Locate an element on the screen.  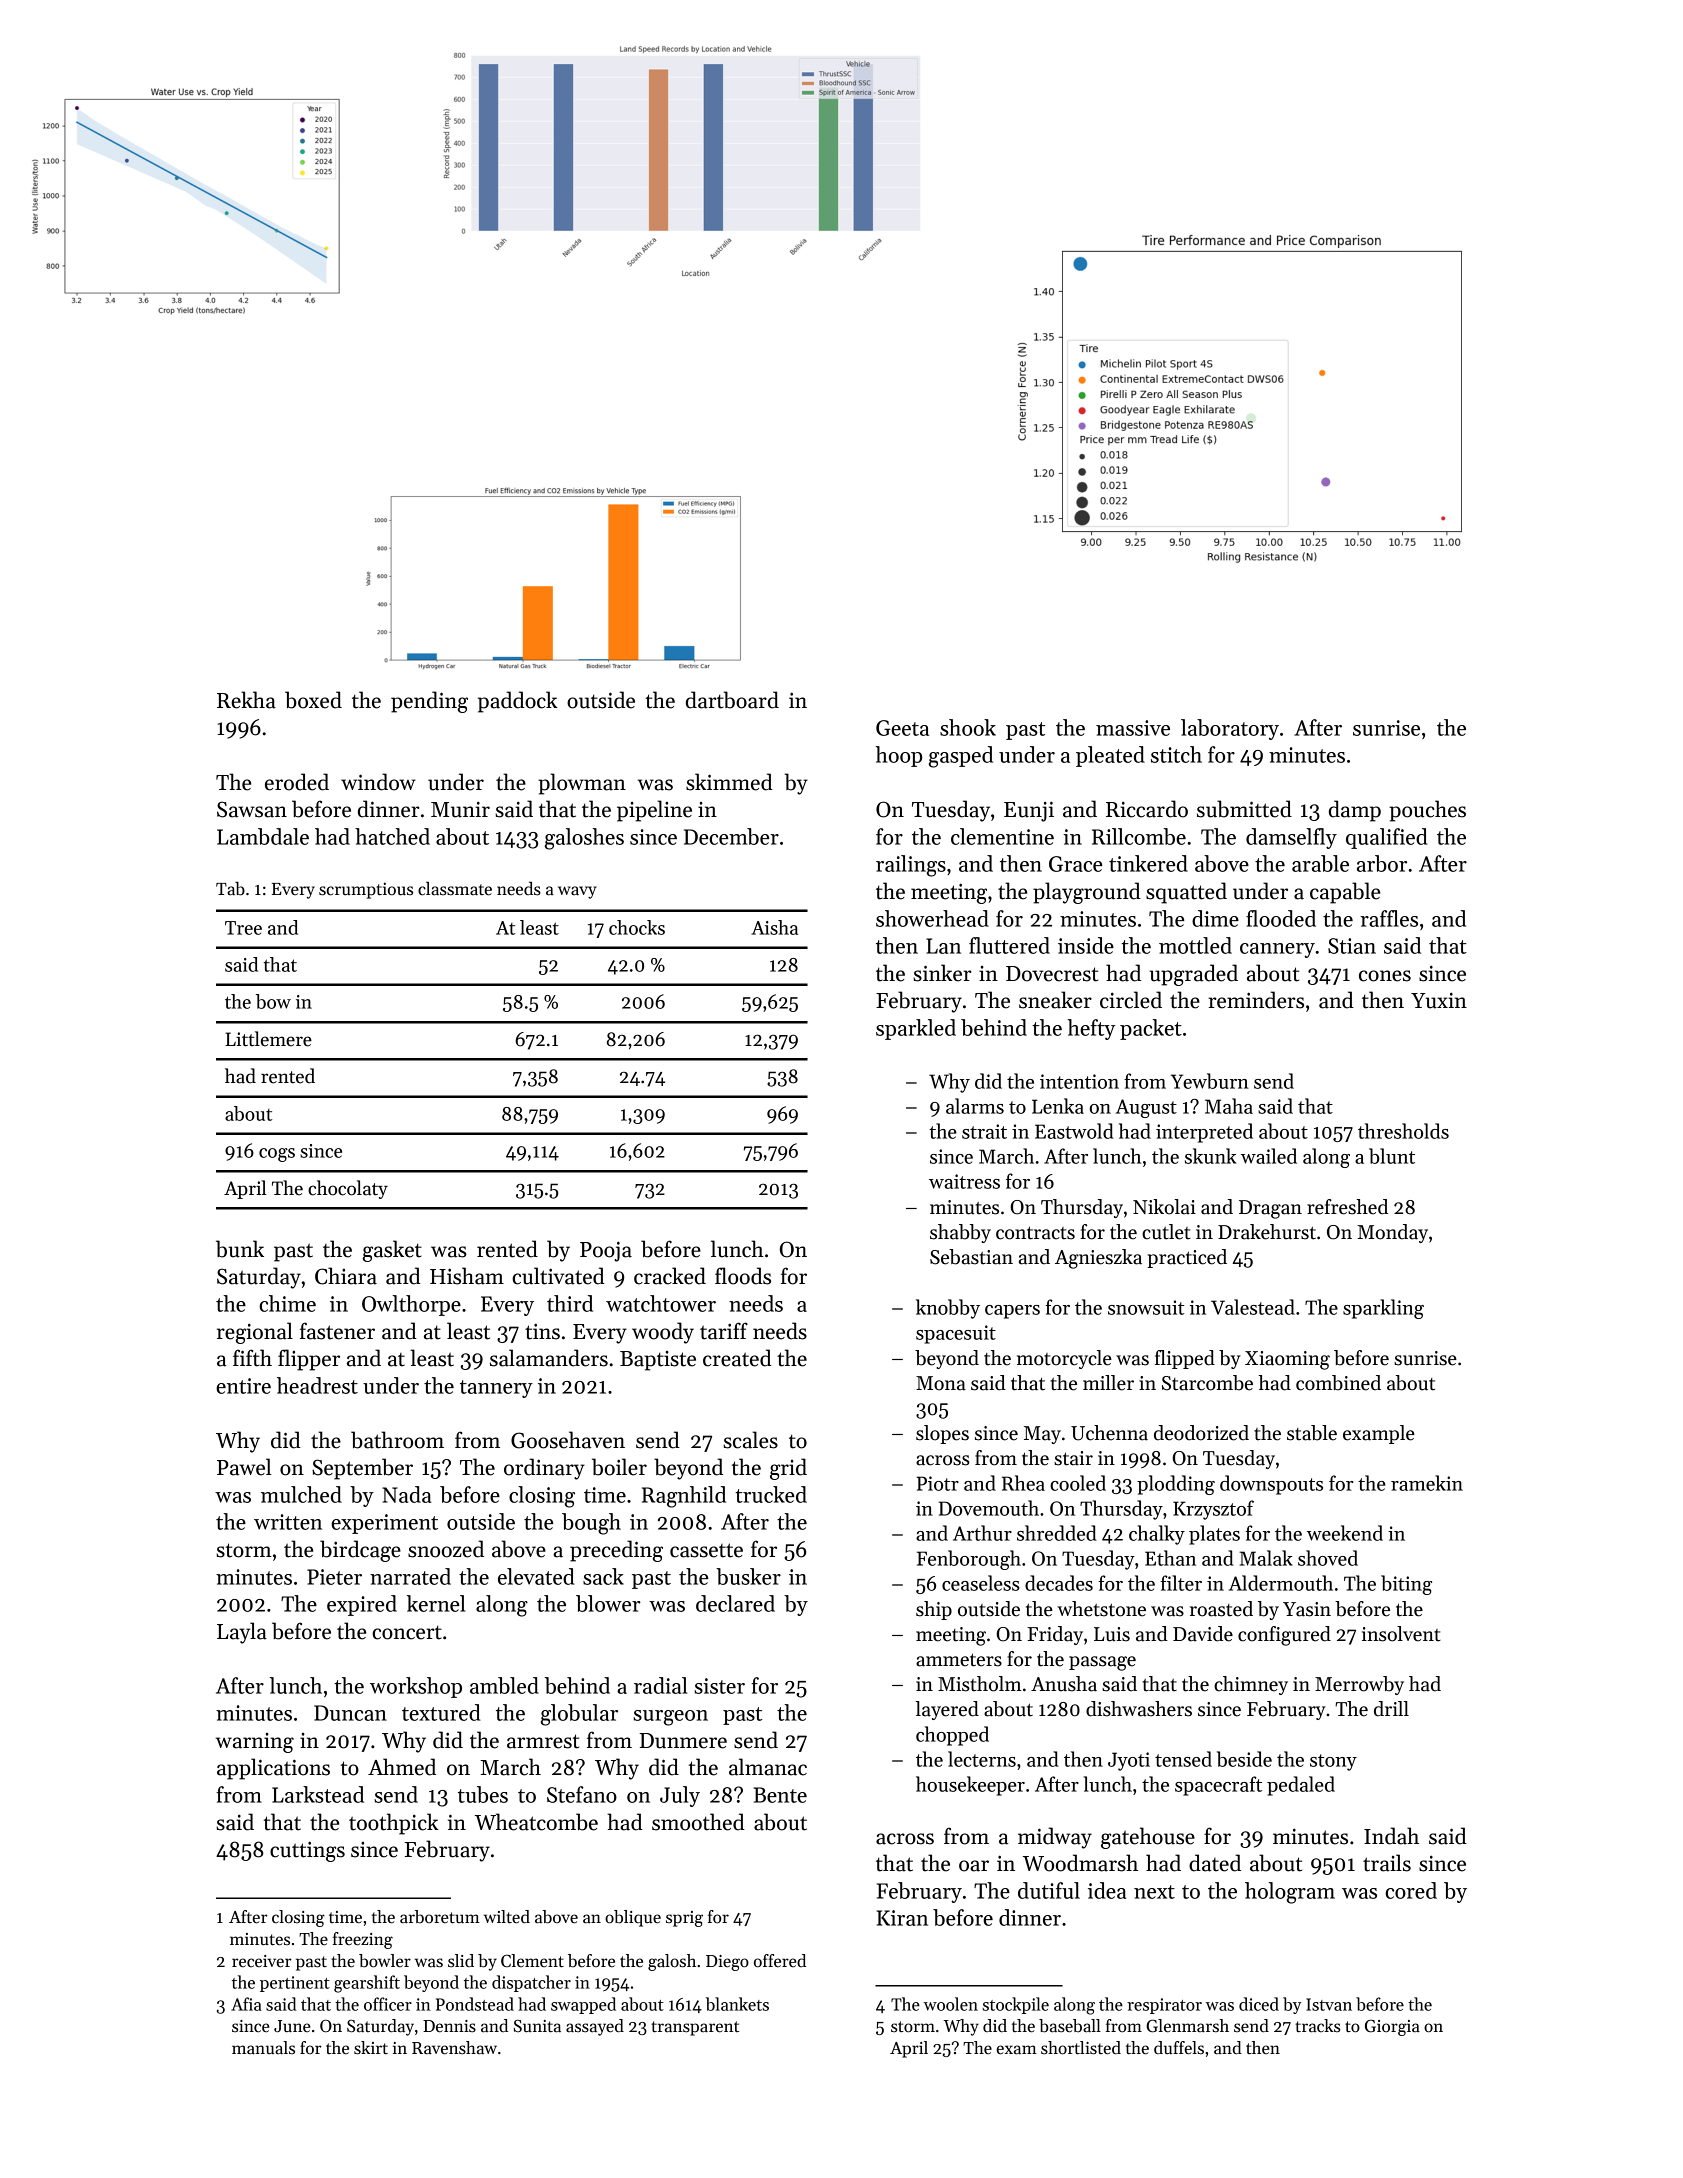
insolvent is located at coordinates (1401, 1634).
